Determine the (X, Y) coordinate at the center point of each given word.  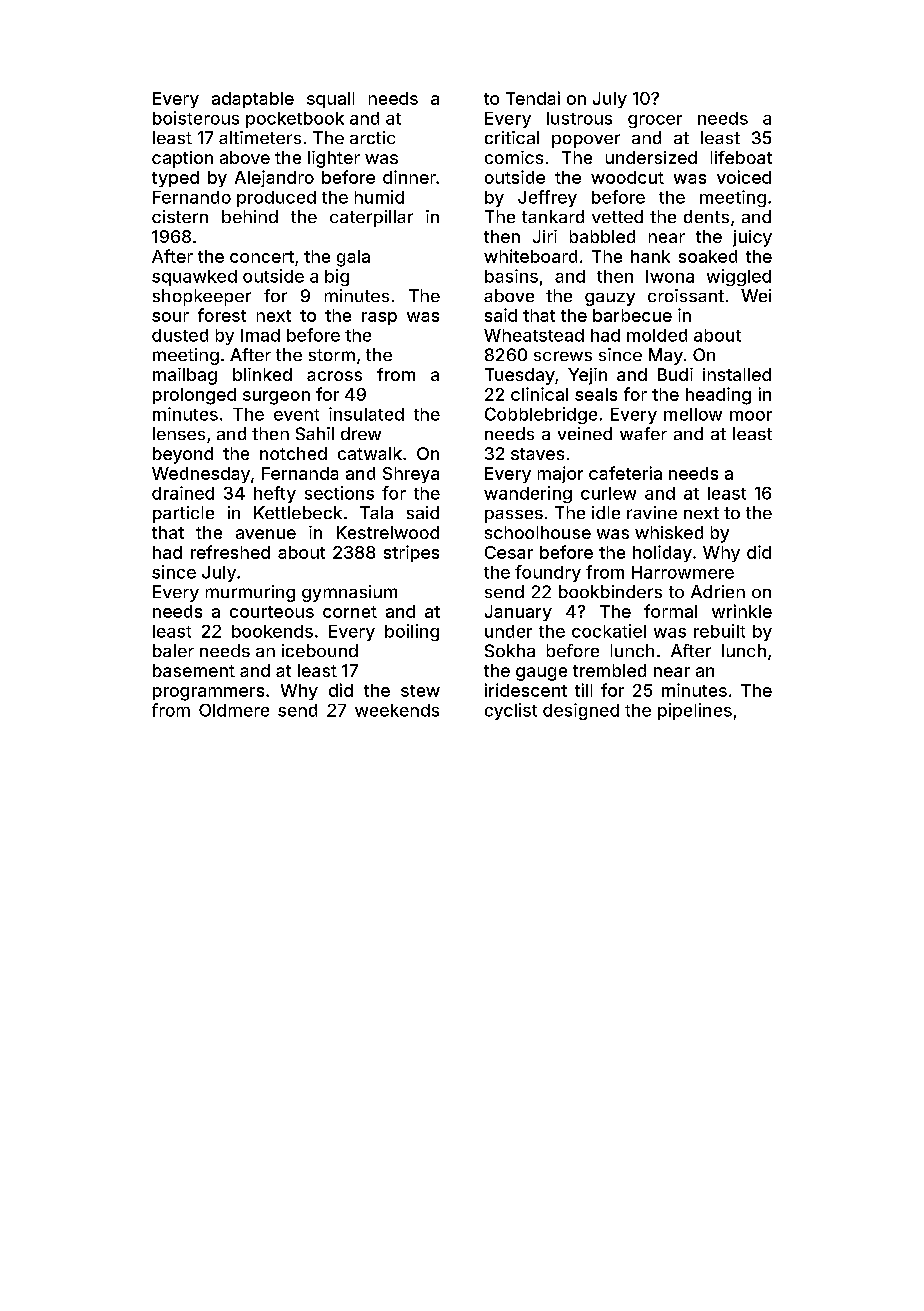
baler (173, 650)
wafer (643, 433)
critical (512, 137)
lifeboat (741, 157)
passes (514, 516)
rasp (379, 318)
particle (183, 514)
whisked (669, 532)
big (337, 277)
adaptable (253, 100)
